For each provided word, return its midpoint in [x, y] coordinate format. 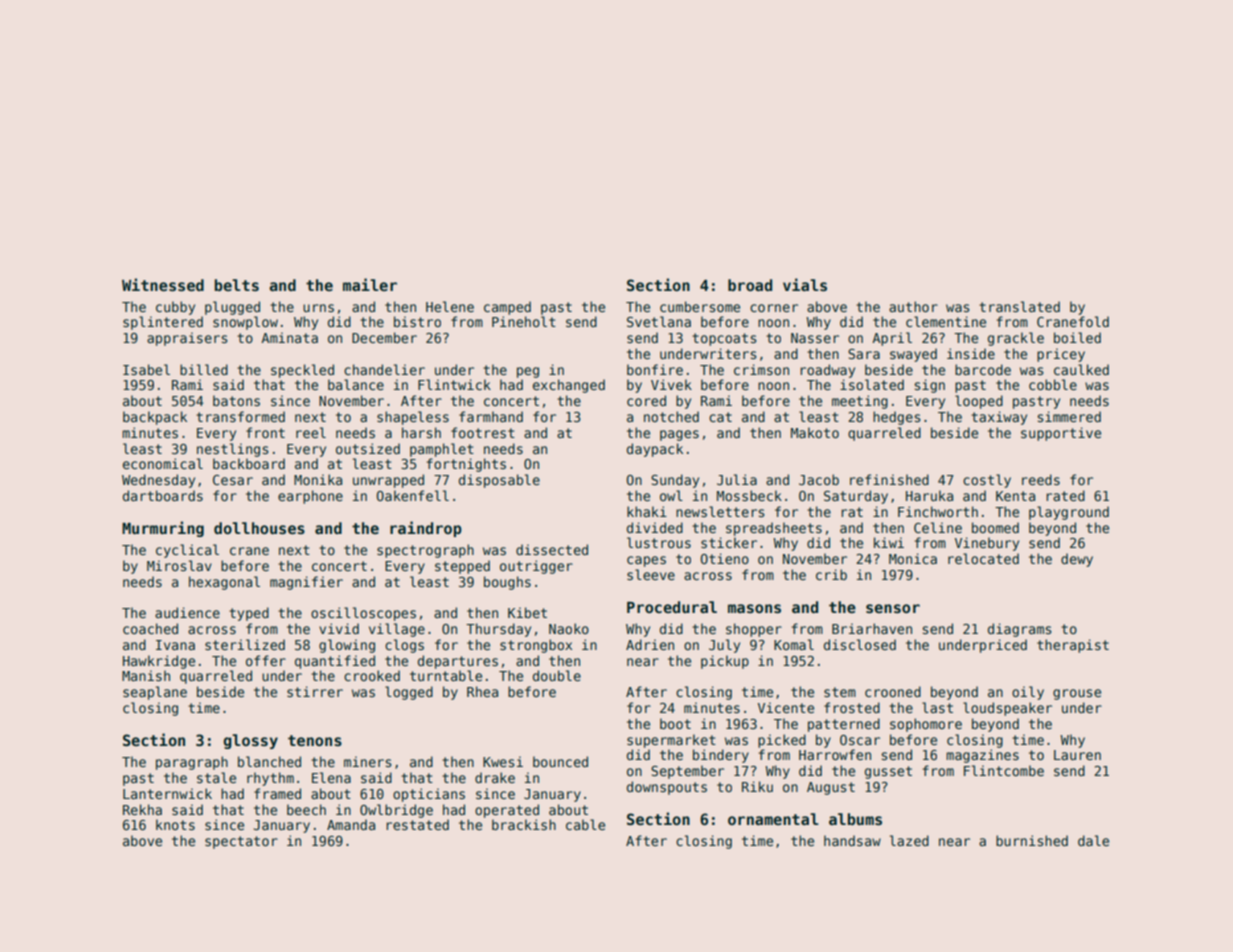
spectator [241, 842]
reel [311, 432]
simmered [1069, 416]
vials [805, 284]
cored [646, 400]
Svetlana [659, 321]
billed [204, 369]
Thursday [498, 630]
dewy [1077, 560]
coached [150, 628]
